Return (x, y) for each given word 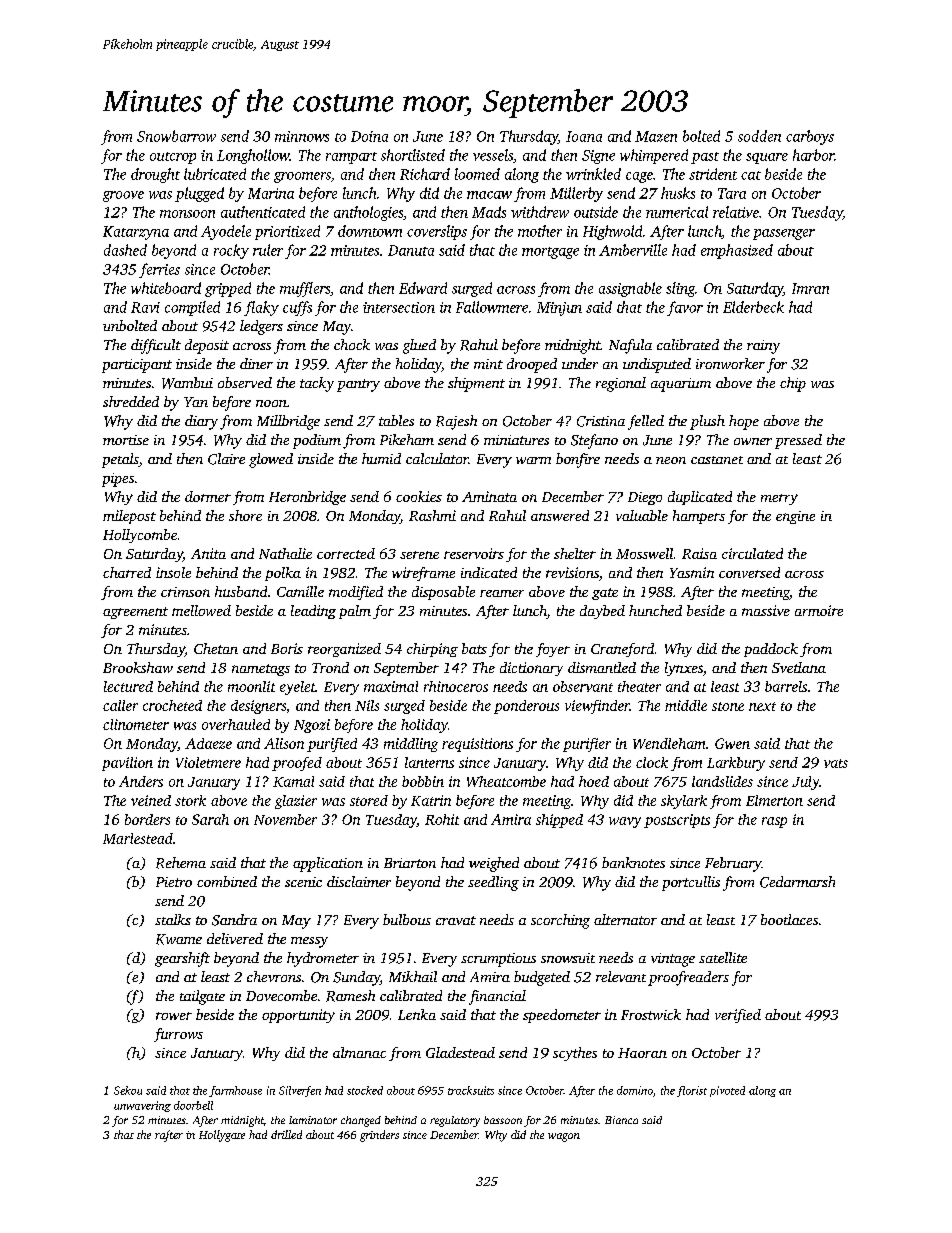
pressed (798, 441)
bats (474, 648)
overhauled (236, 724)
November (285, 819)
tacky (317, 384)
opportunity (298, 1016)
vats (836, 763)
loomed (477, 174)
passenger (784, 234)
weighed (494, 864)
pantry (358, 385)
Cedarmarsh (797, 882)
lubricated (215, 174)
